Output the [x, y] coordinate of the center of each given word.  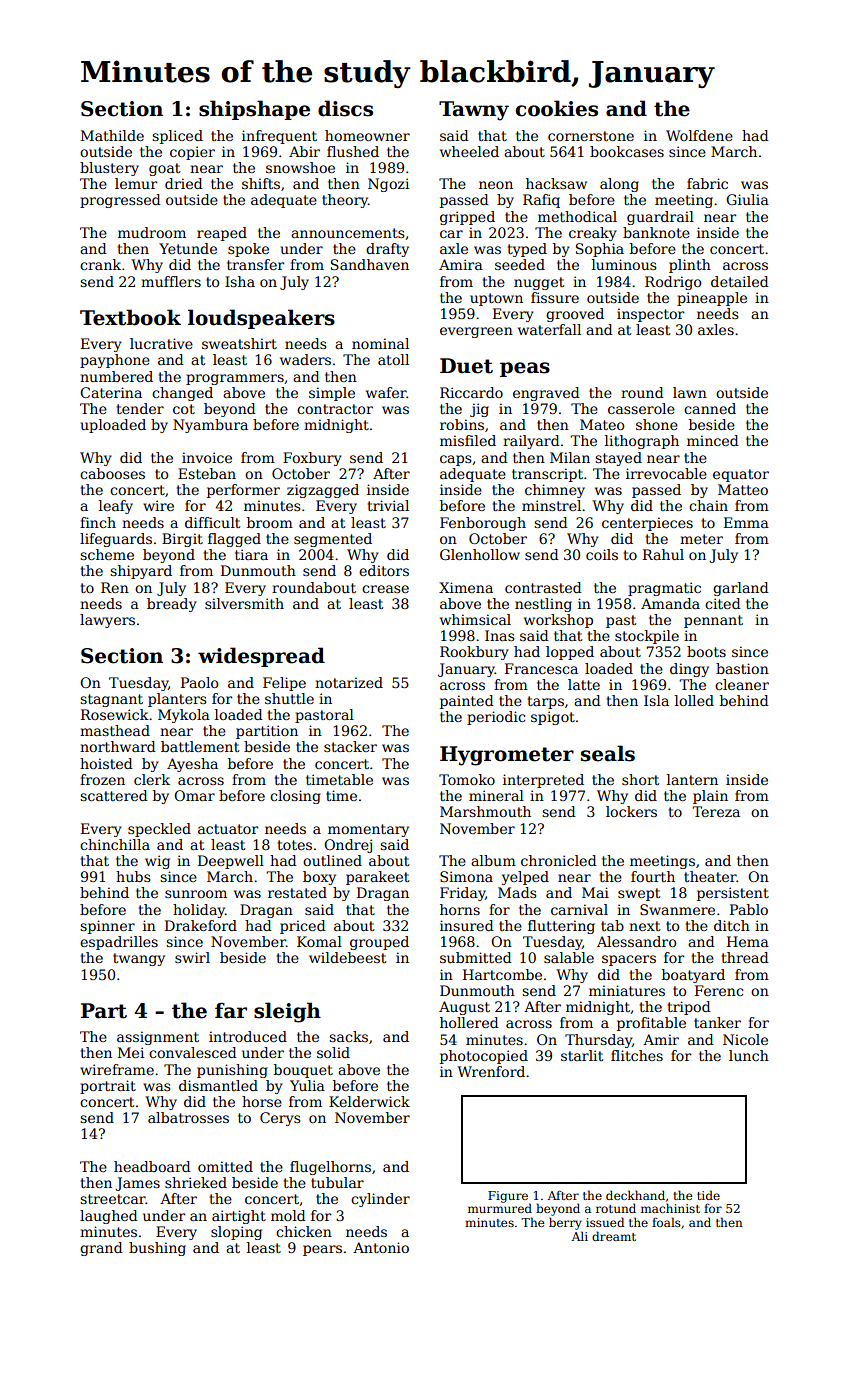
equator [741, 475]
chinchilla [115, 844]
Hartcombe [502, 974]
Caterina [111, 392]
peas [525, 369]
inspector [650, 315]
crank [100, 264]
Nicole [745, 1039]
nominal [380, 343]
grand [101, 1249]
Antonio [381, 1247]
